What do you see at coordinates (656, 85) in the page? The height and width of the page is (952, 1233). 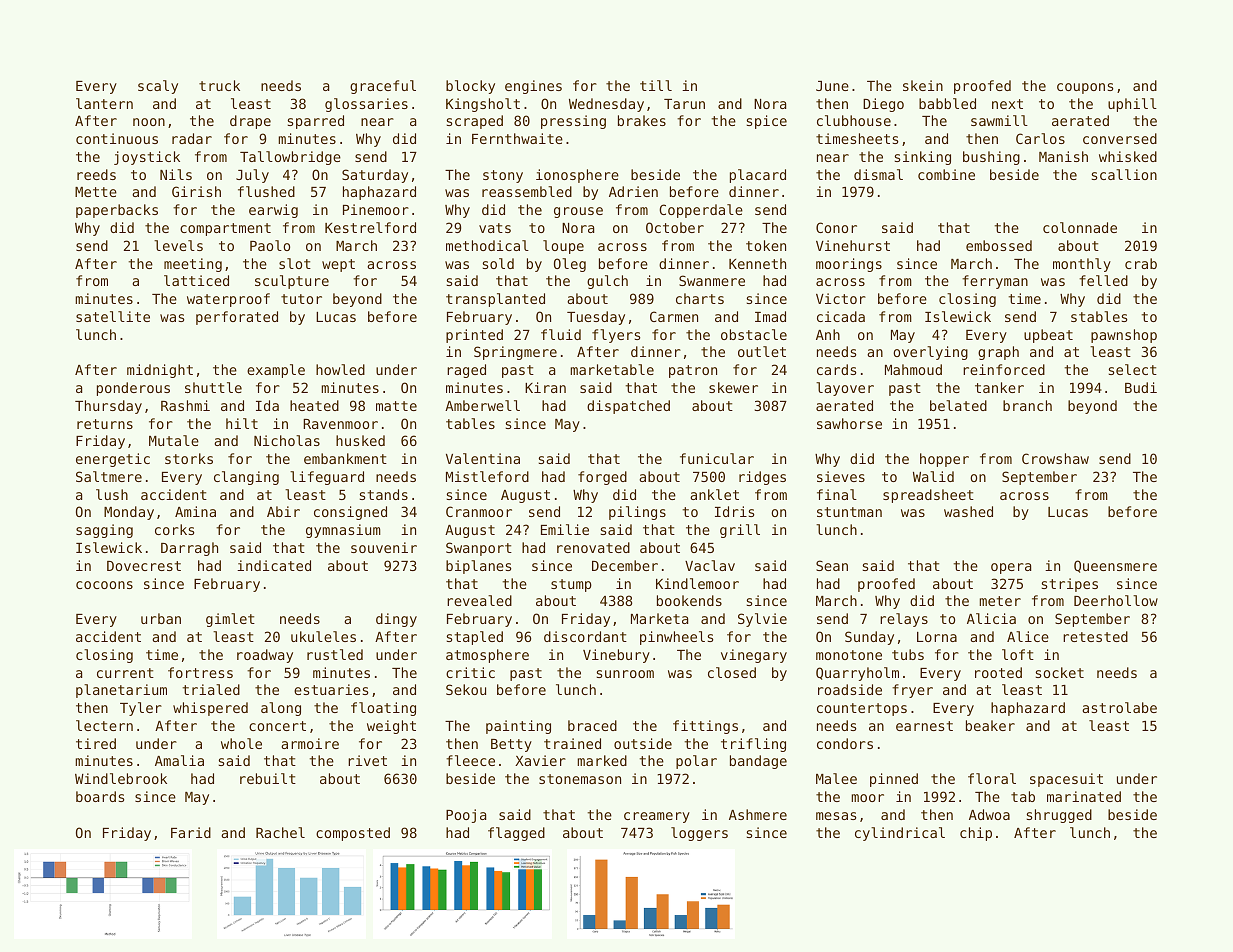 I see `till` at bounding box center [656, 85].
